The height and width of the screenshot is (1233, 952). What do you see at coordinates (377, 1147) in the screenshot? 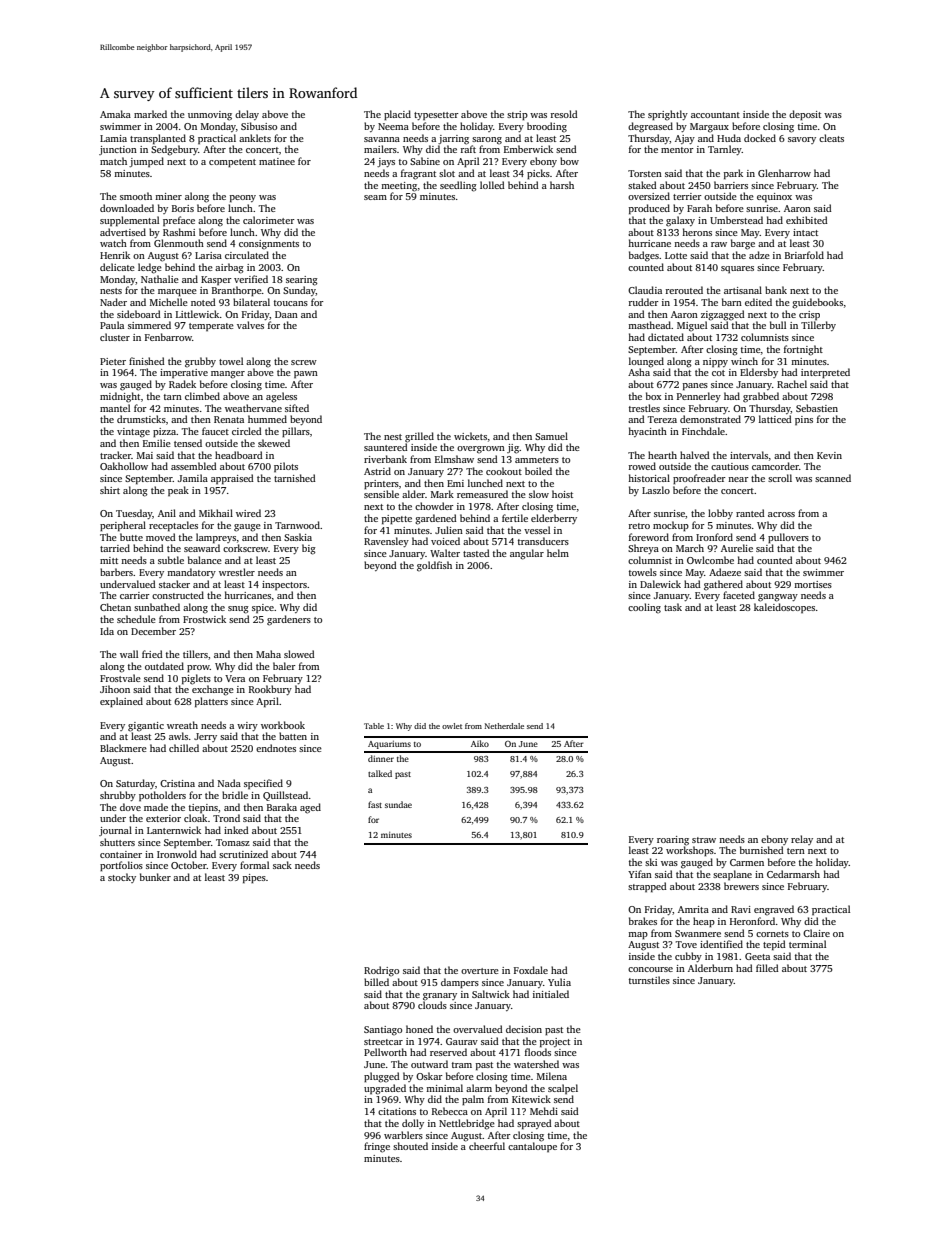
I see `fringe` at bounding box center [377, 1147].
